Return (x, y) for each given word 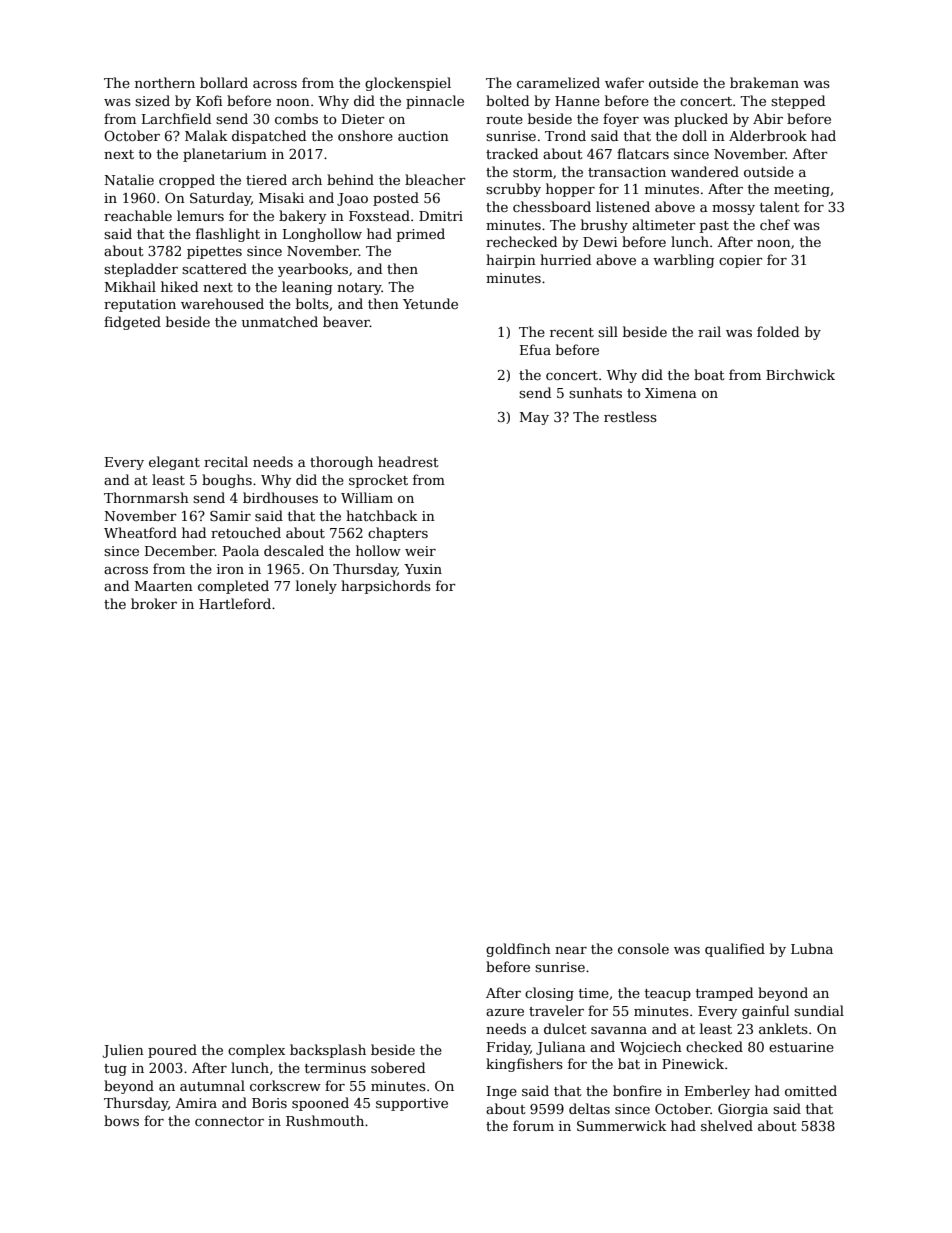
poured (172, 1051)
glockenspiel (408, 84)
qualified (735, 950)
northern (165, 82)
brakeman (764, 82)
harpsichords (386, 587)
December (180, 550)
